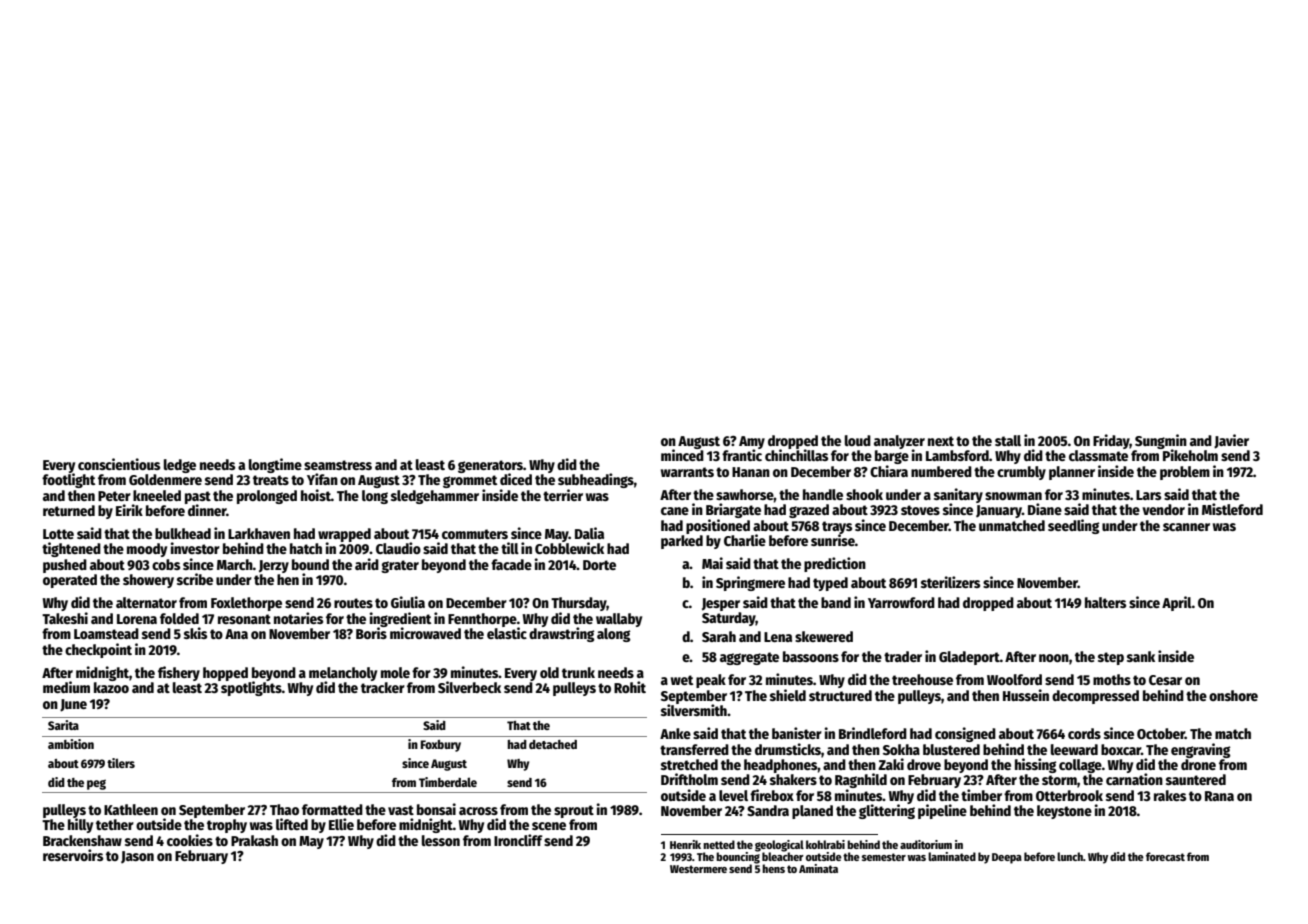  Describe the element at coordinates (599, 565) in the document. I see `Dorte` at that location.
